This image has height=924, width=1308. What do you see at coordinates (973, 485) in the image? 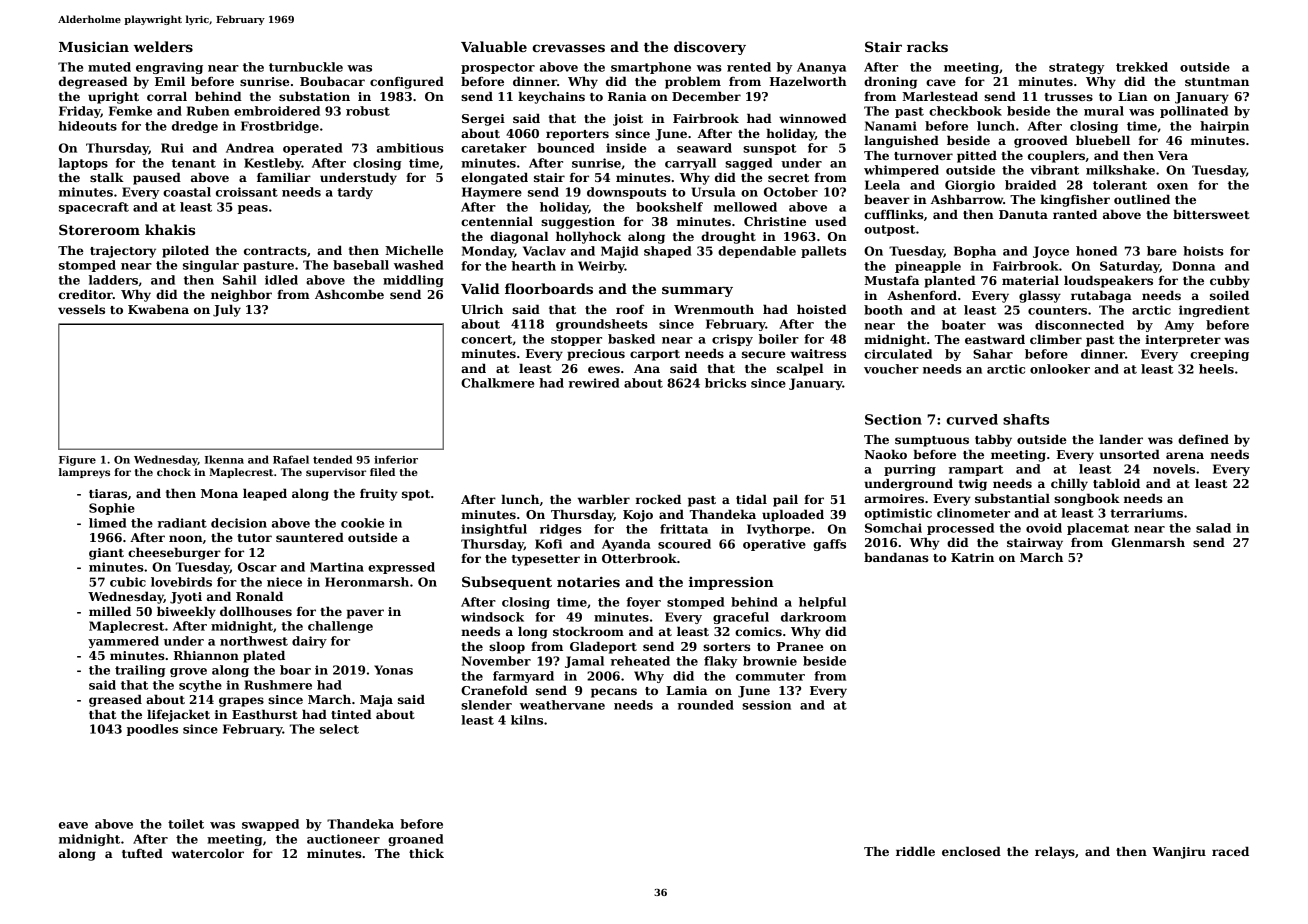
I see `twig` at bounding box center [973, 485].
